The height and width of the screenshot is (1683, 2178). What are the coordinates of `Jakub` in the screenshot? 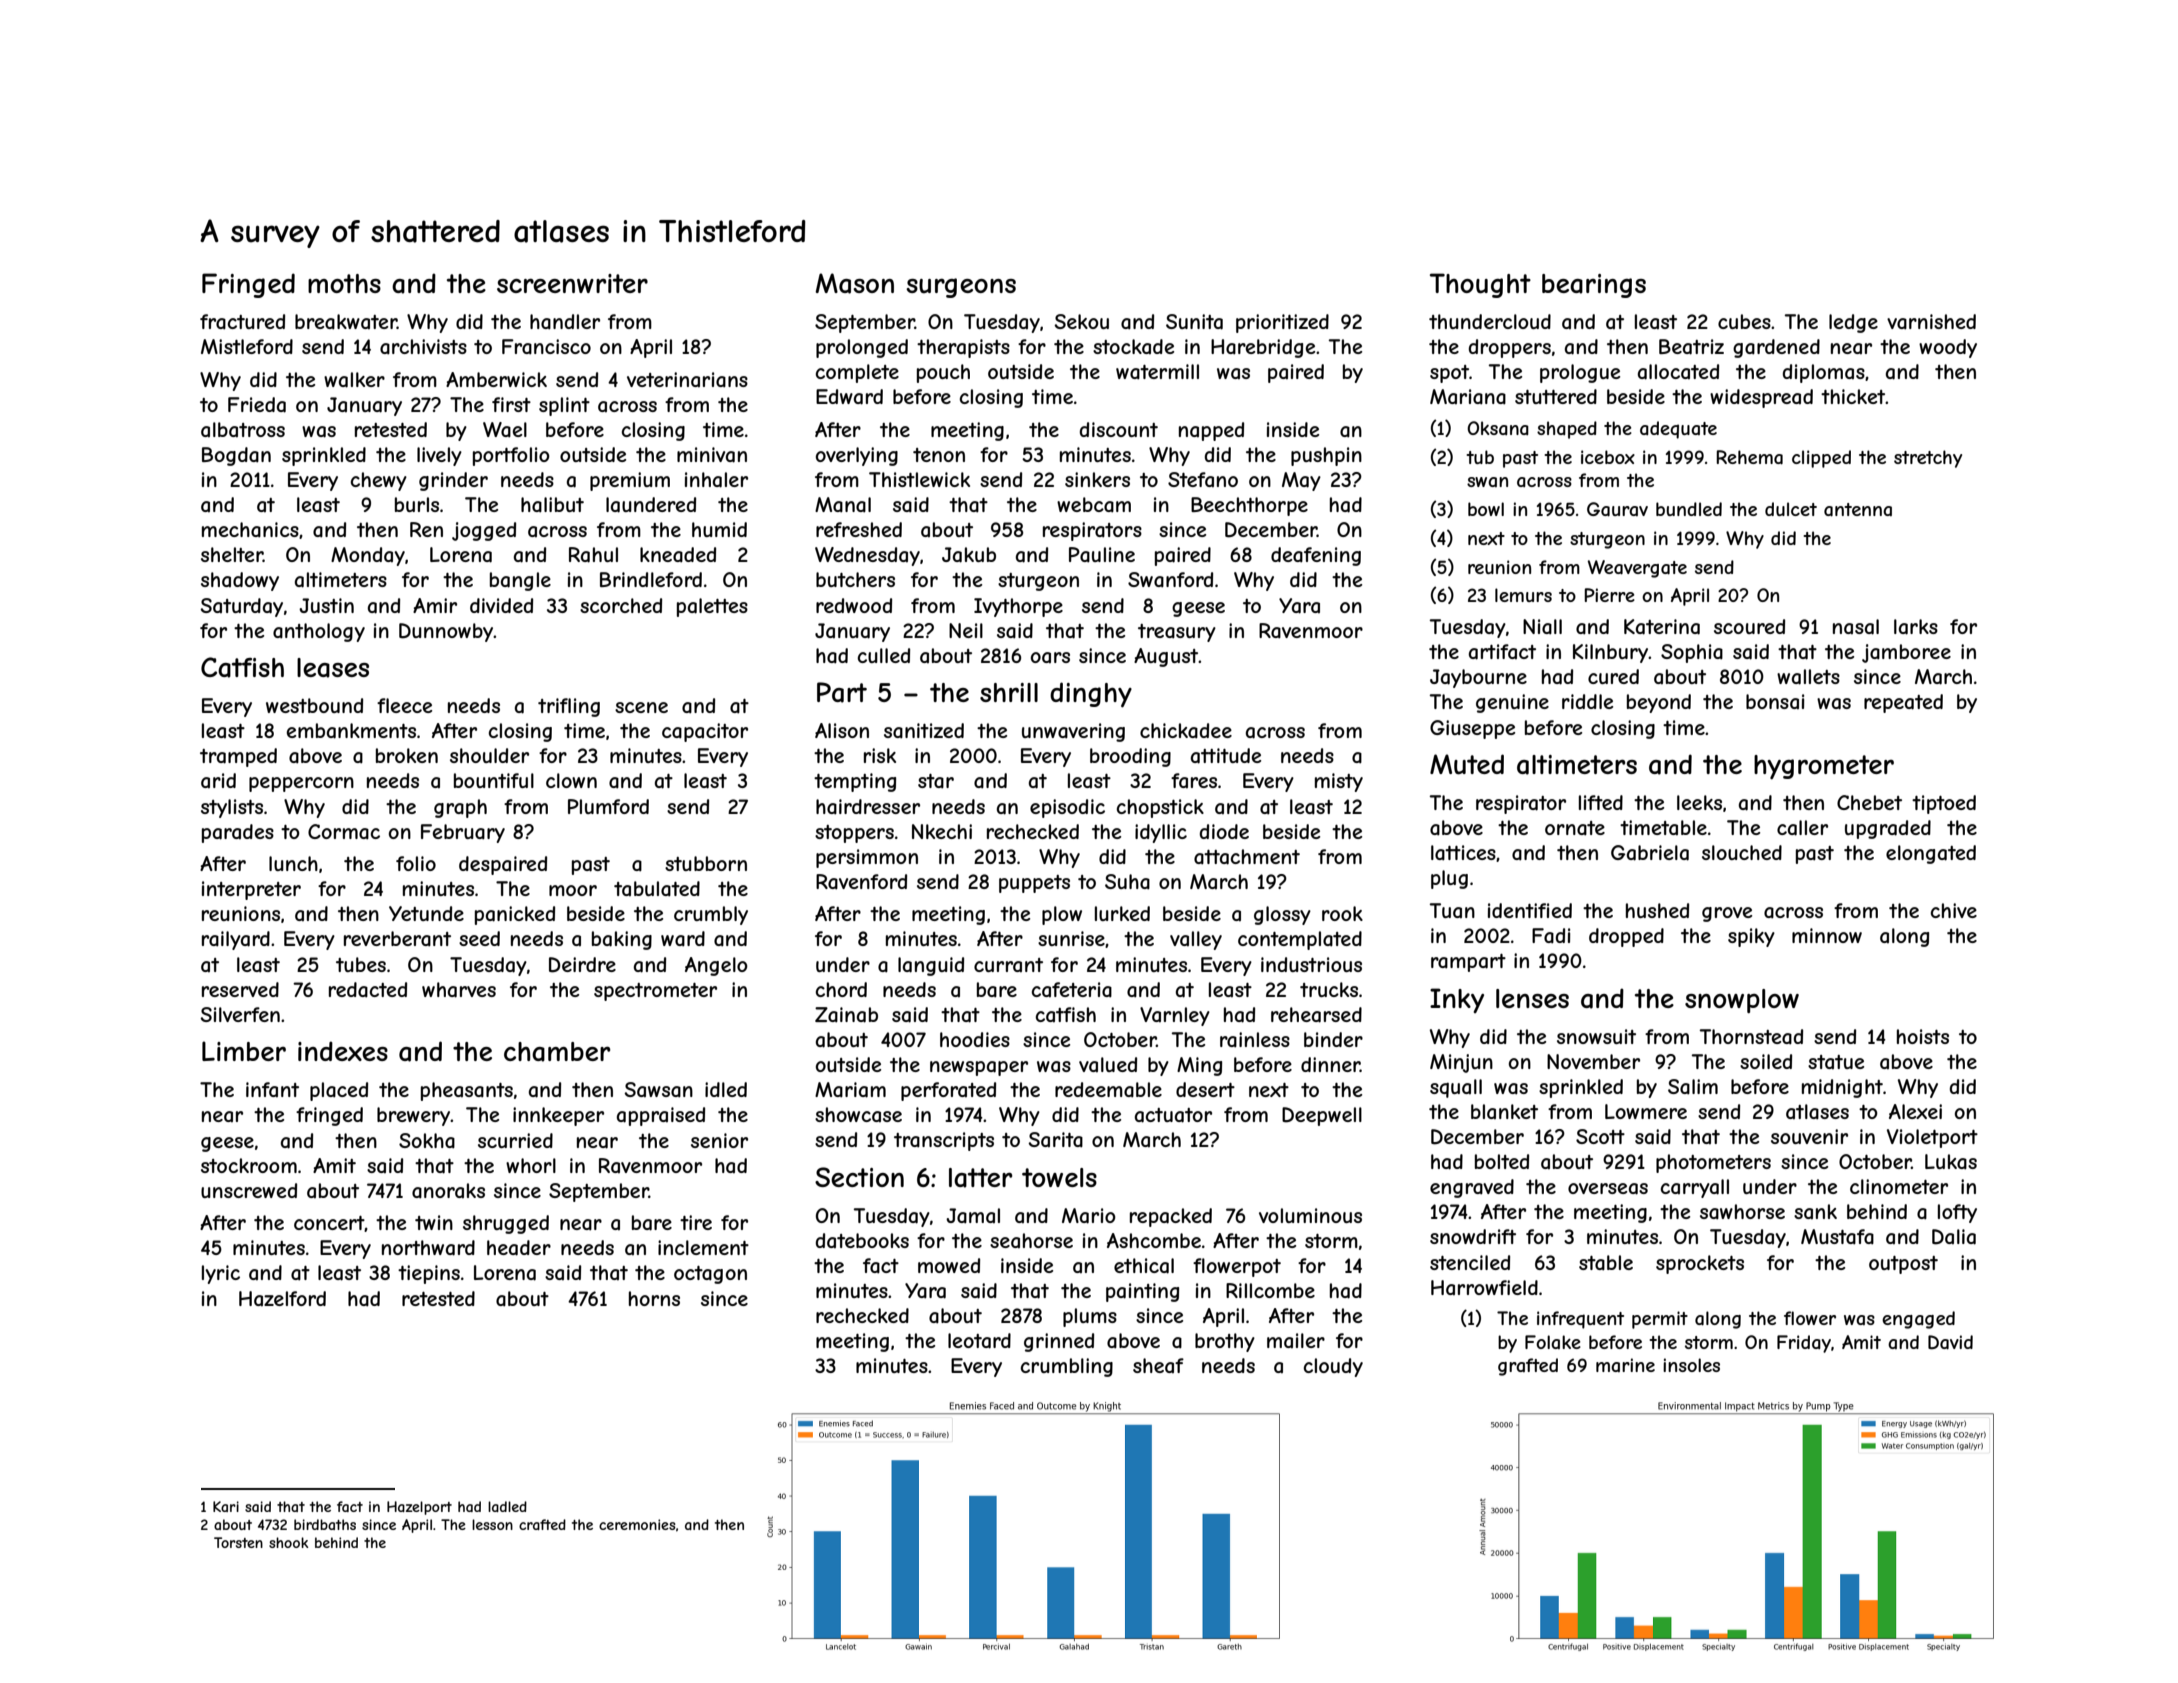 It's located at (969, 555).
